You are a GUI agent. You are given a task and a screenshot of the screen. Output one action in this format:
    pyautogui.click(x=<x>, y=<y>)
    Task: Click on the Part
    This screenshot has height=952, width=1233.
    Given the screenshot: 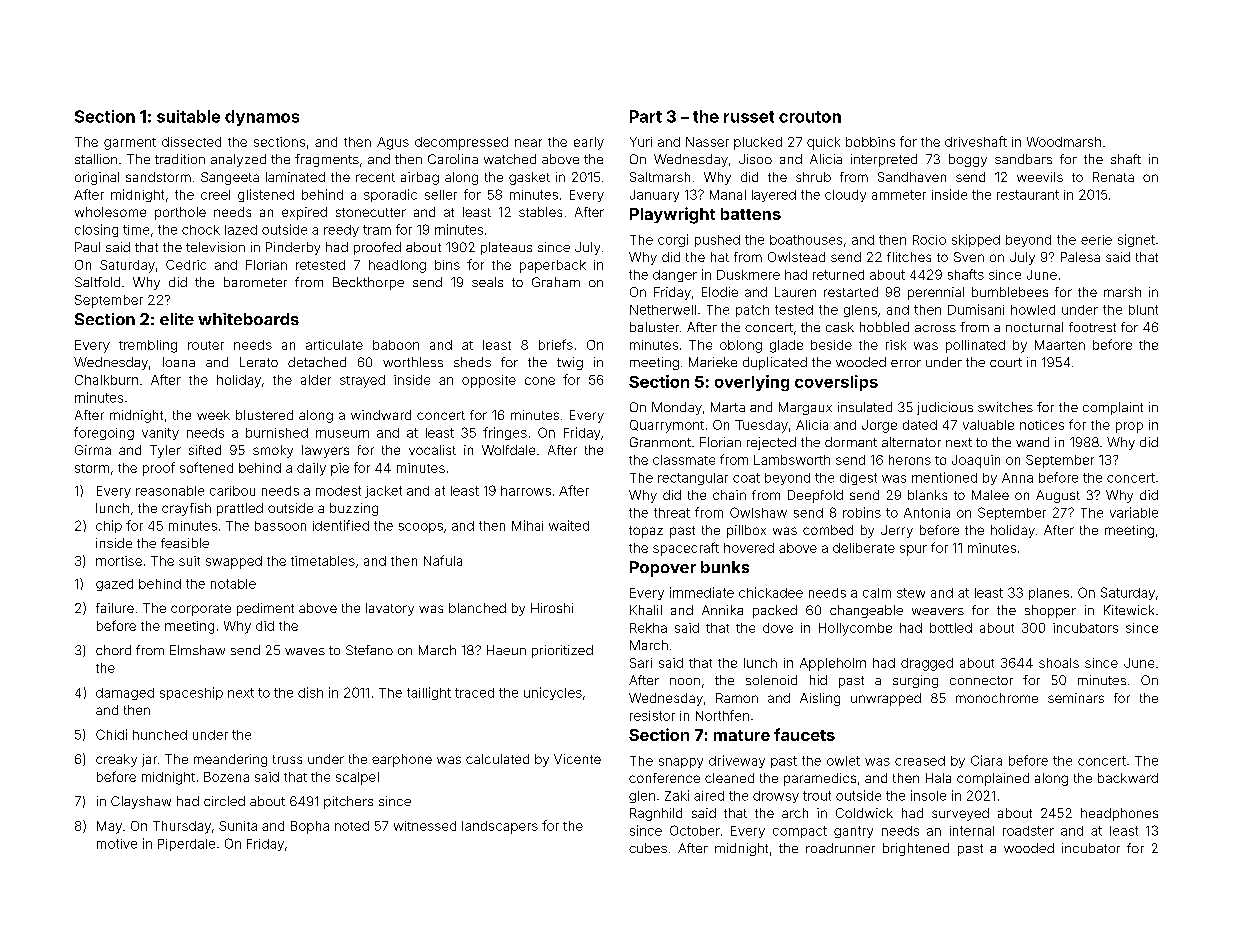 What is the action you would take?
    pyautogui.click(x=646, y=116)
